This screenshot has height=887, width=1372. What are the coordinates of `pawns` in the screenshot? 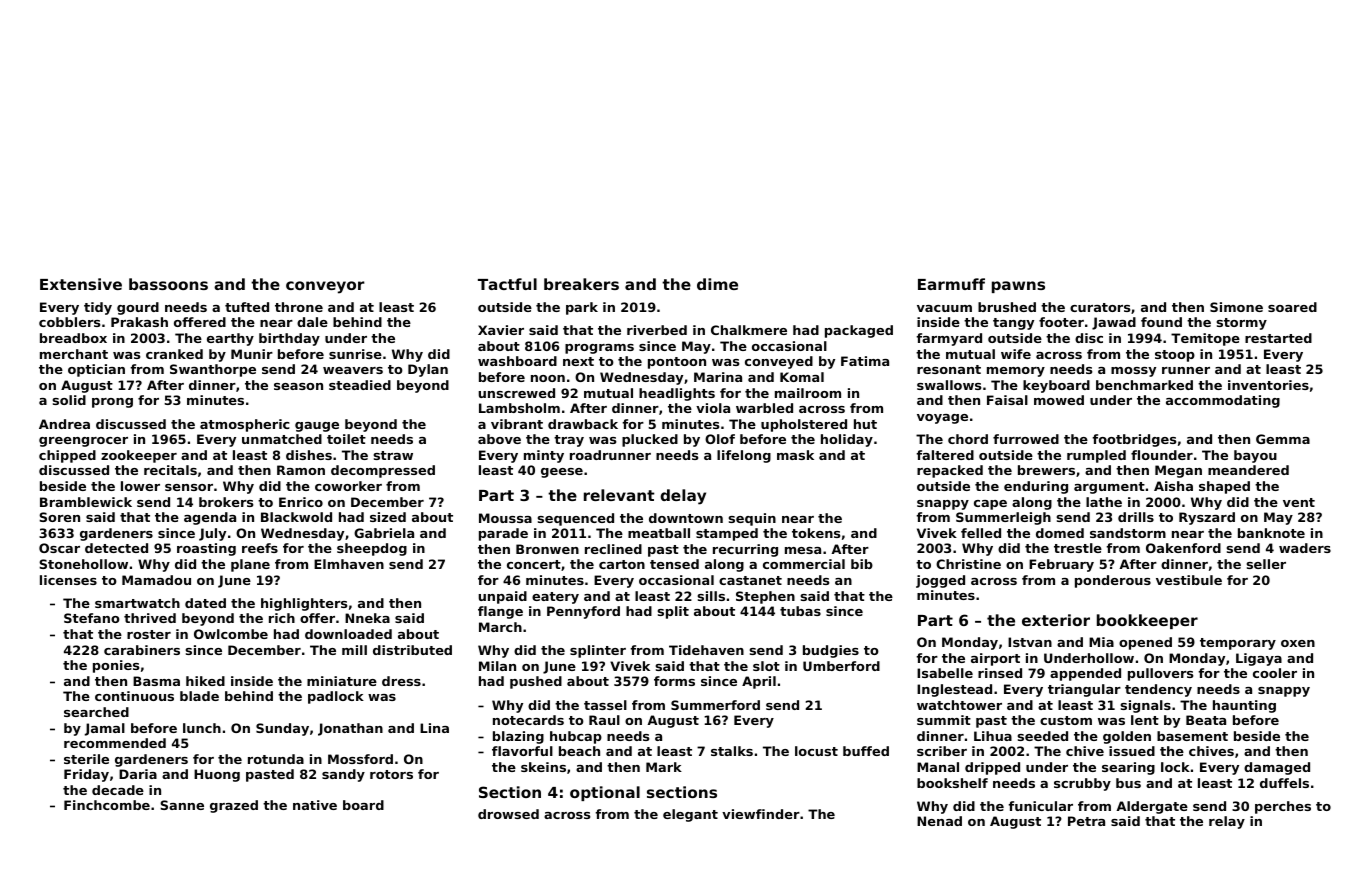 It's located at (1018, 287).
